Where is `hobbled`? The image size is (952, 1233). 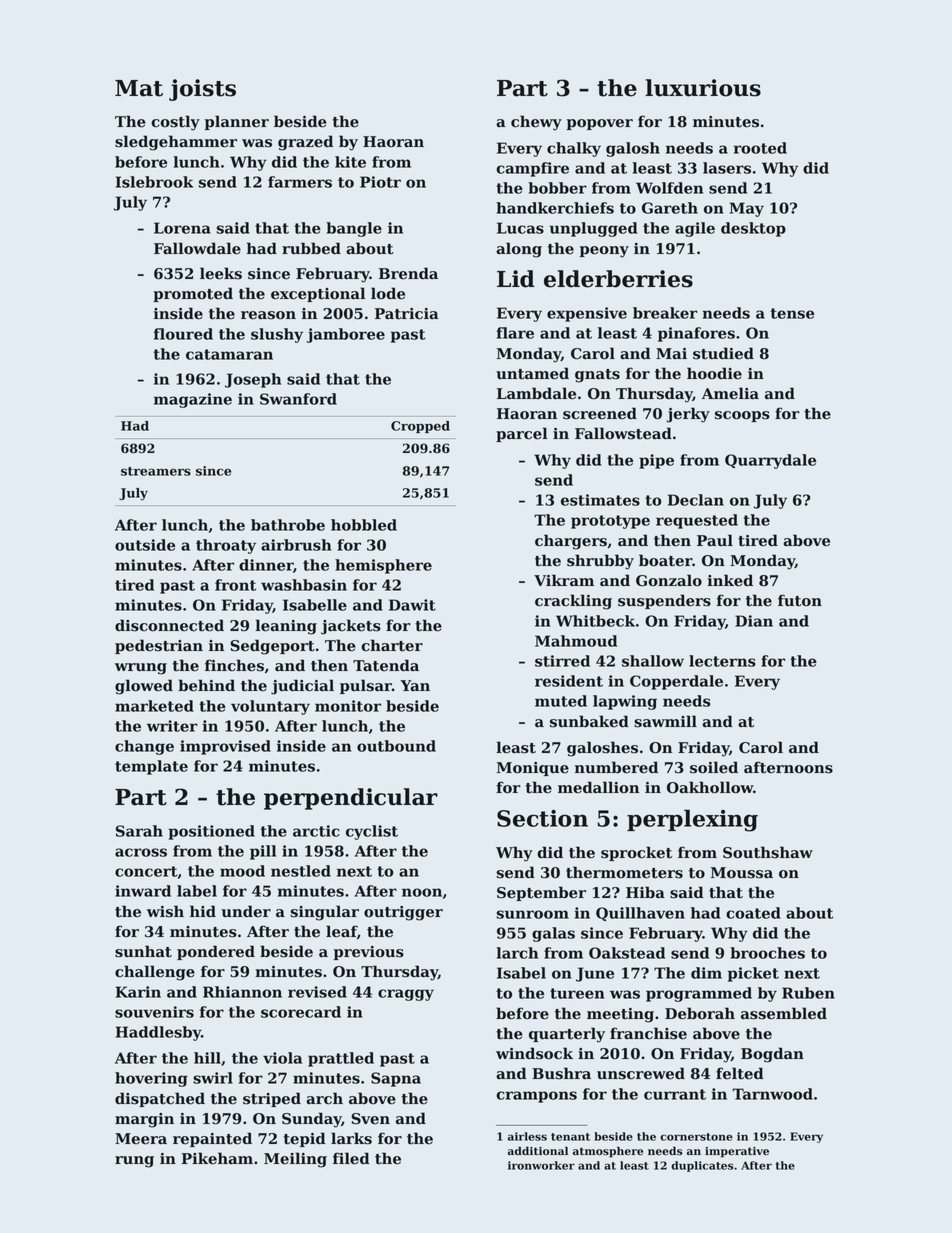
hobbled is located at coordinates (364, 525).
